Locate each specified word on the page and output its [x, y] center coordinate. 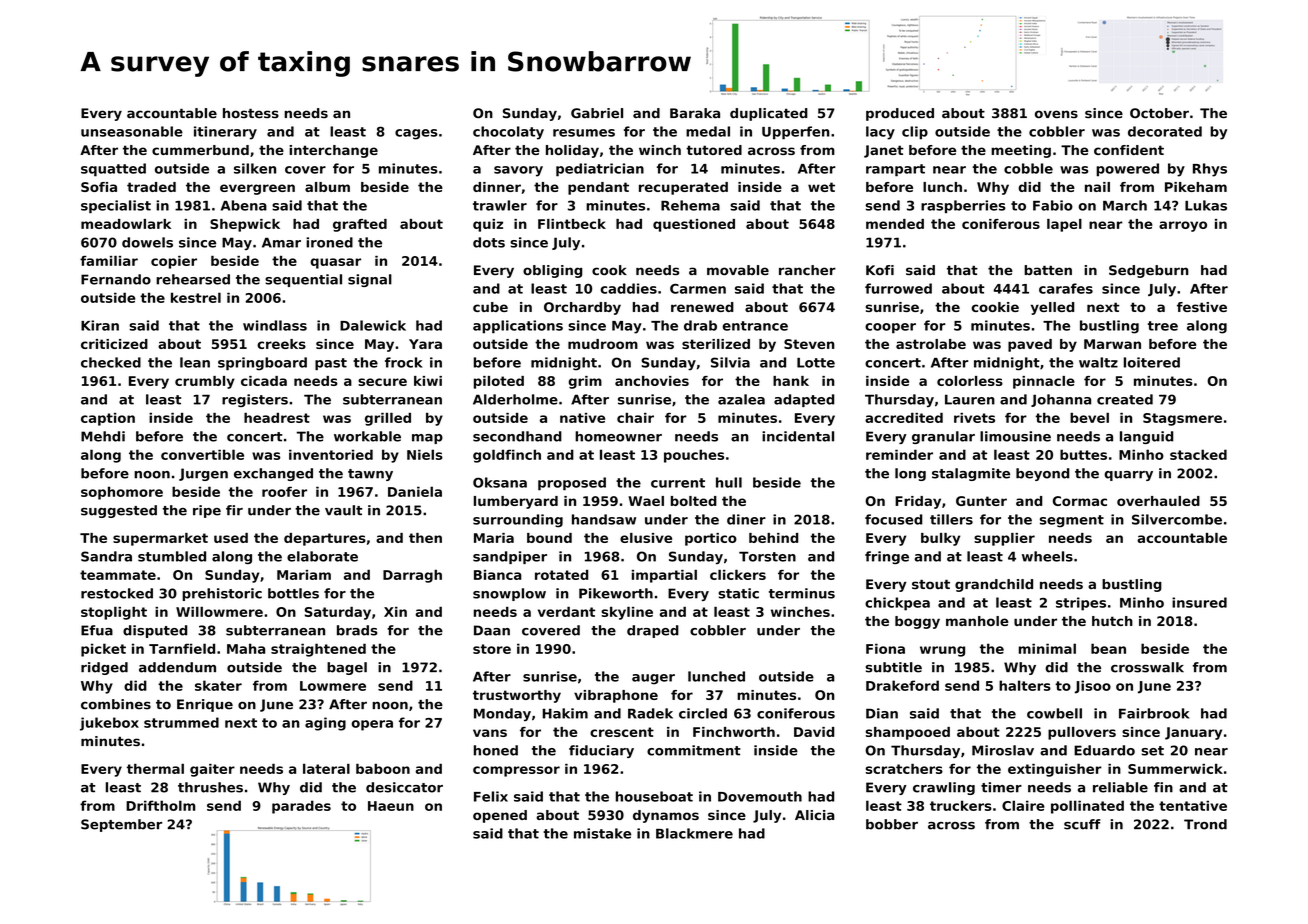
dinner [497, 187]
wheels [1047, 556]
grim [585, 382]
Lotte [816, 363]
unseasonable [132, 131]
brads [357, 630]
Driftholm [160, 805]
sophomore [122, 493]
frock [403, 362]
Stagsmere [1182, 419]
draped [653, 631]
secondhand [517, 436]
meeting [1021, 151]
